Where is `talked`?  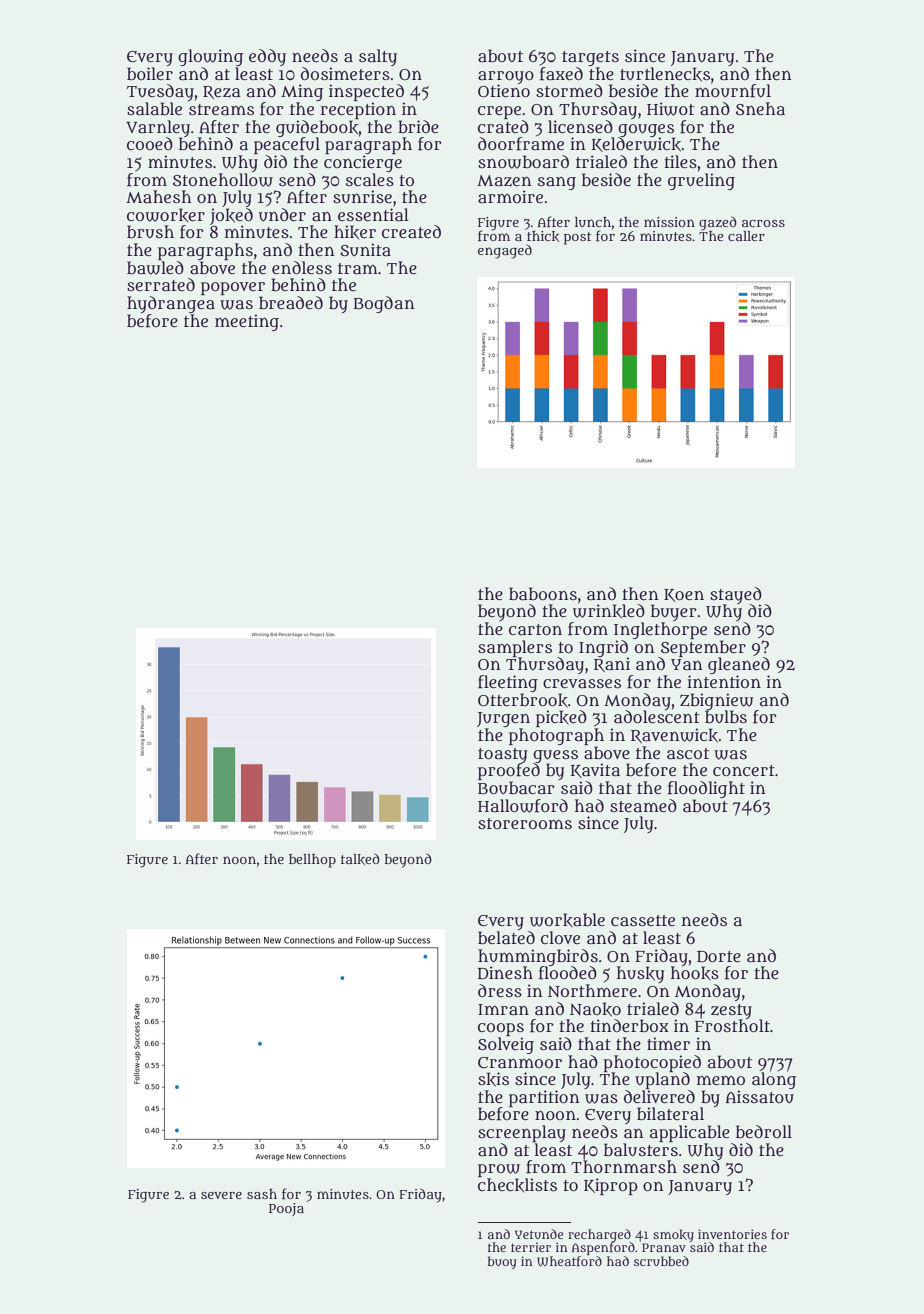
talked is located at coordinates (360, 859).
